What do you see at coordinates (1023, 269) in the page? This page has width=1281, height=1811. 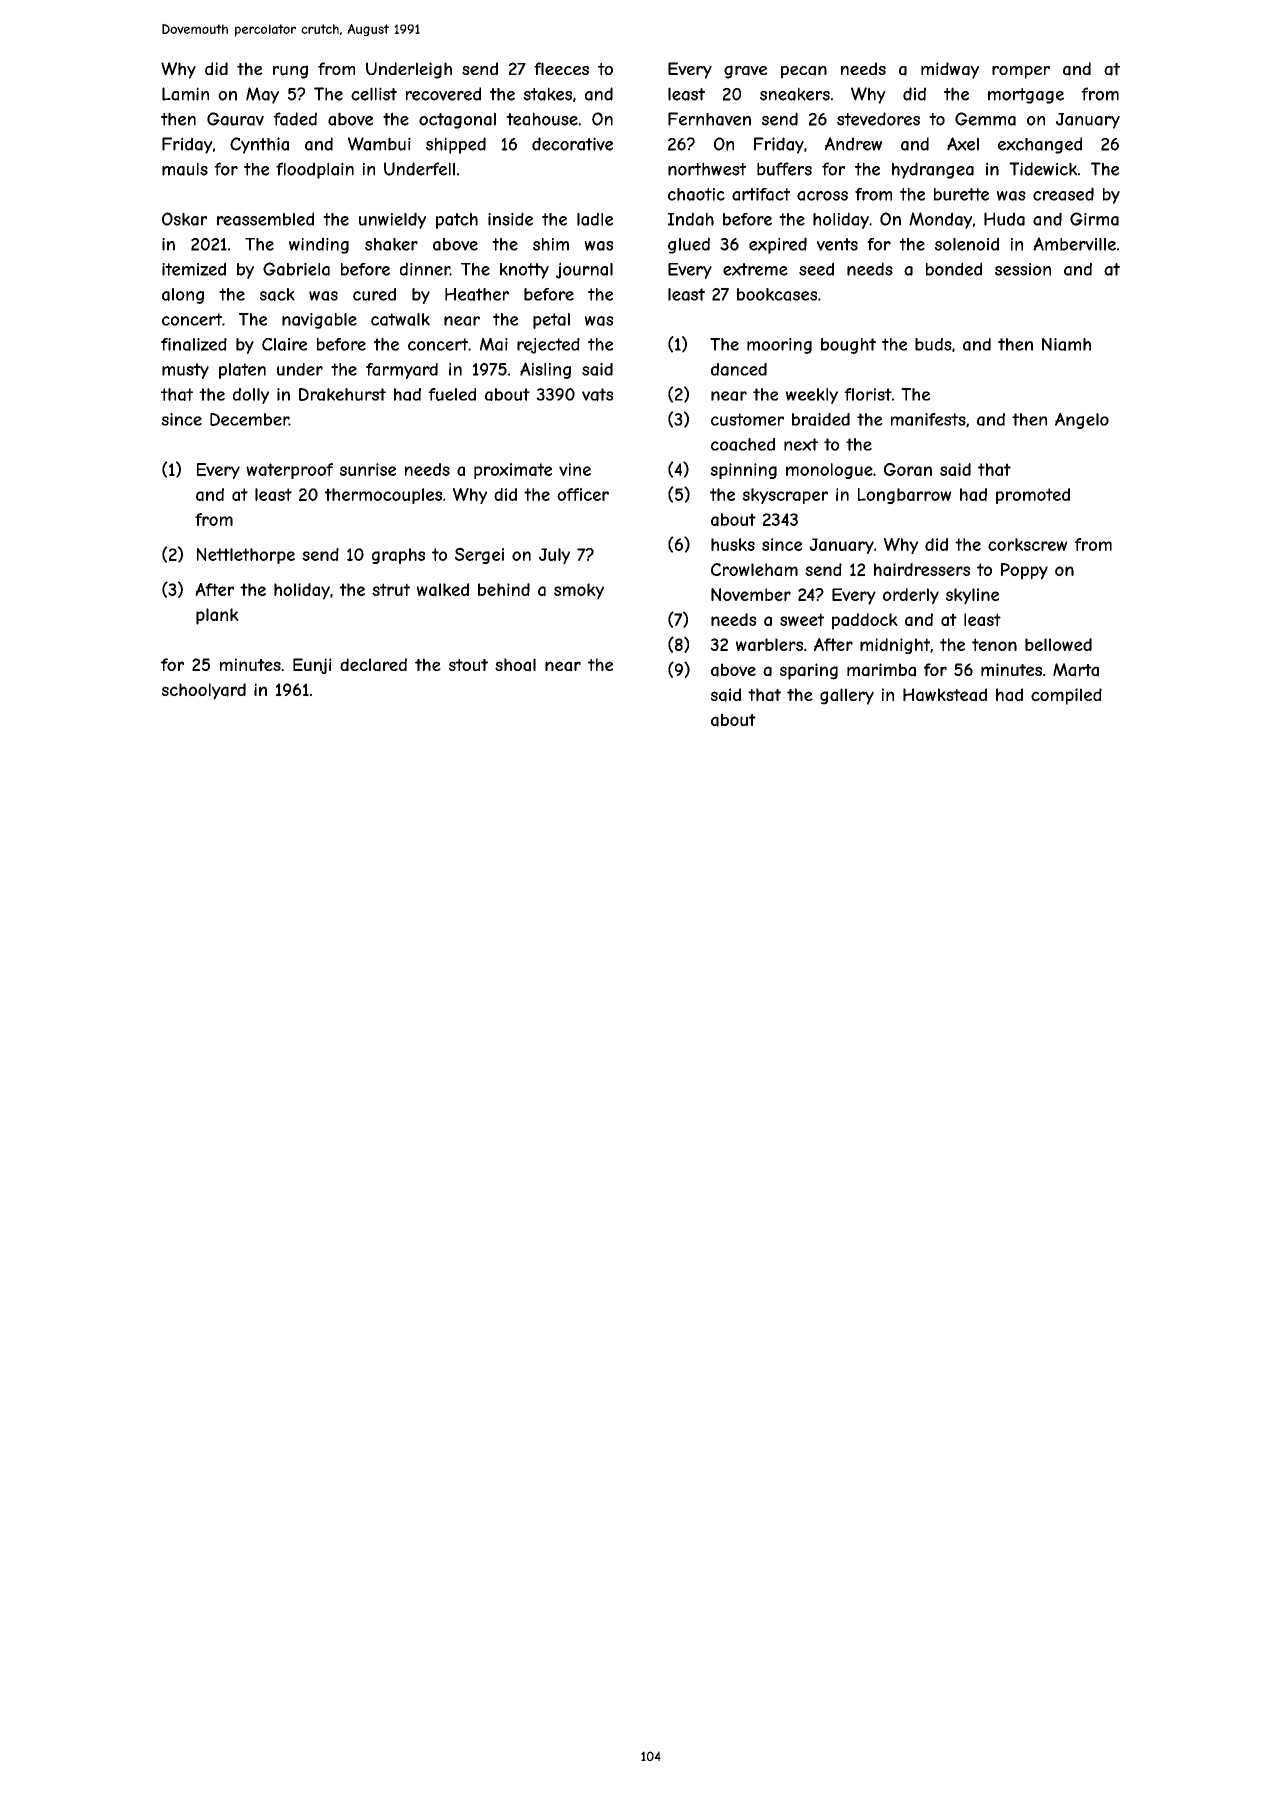 I see `session` at bounding box center [1023, 269].
